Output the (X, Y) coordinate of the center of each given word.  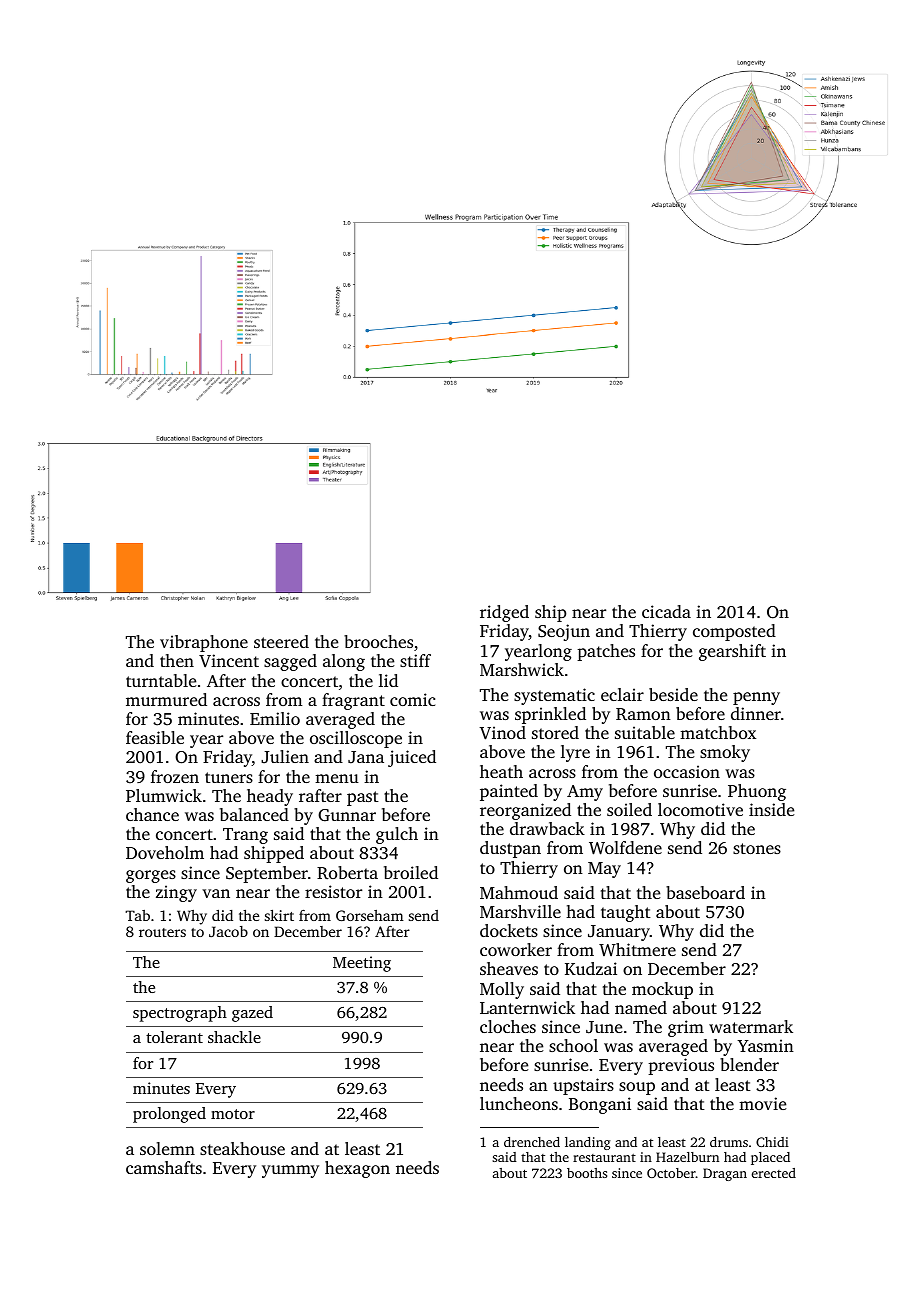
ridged (504, 613)
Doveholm (165, 852)
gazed (252, 1014)
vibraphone (204, 643)
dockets (509, 930)
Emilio (275, 718)
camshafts (164, 1167)
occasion (687, 771)
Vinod (502, 733)
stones (757, 848)
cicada (666, 611)
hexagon (357, 1169)
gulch (397, 835)
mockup (662, 990)
